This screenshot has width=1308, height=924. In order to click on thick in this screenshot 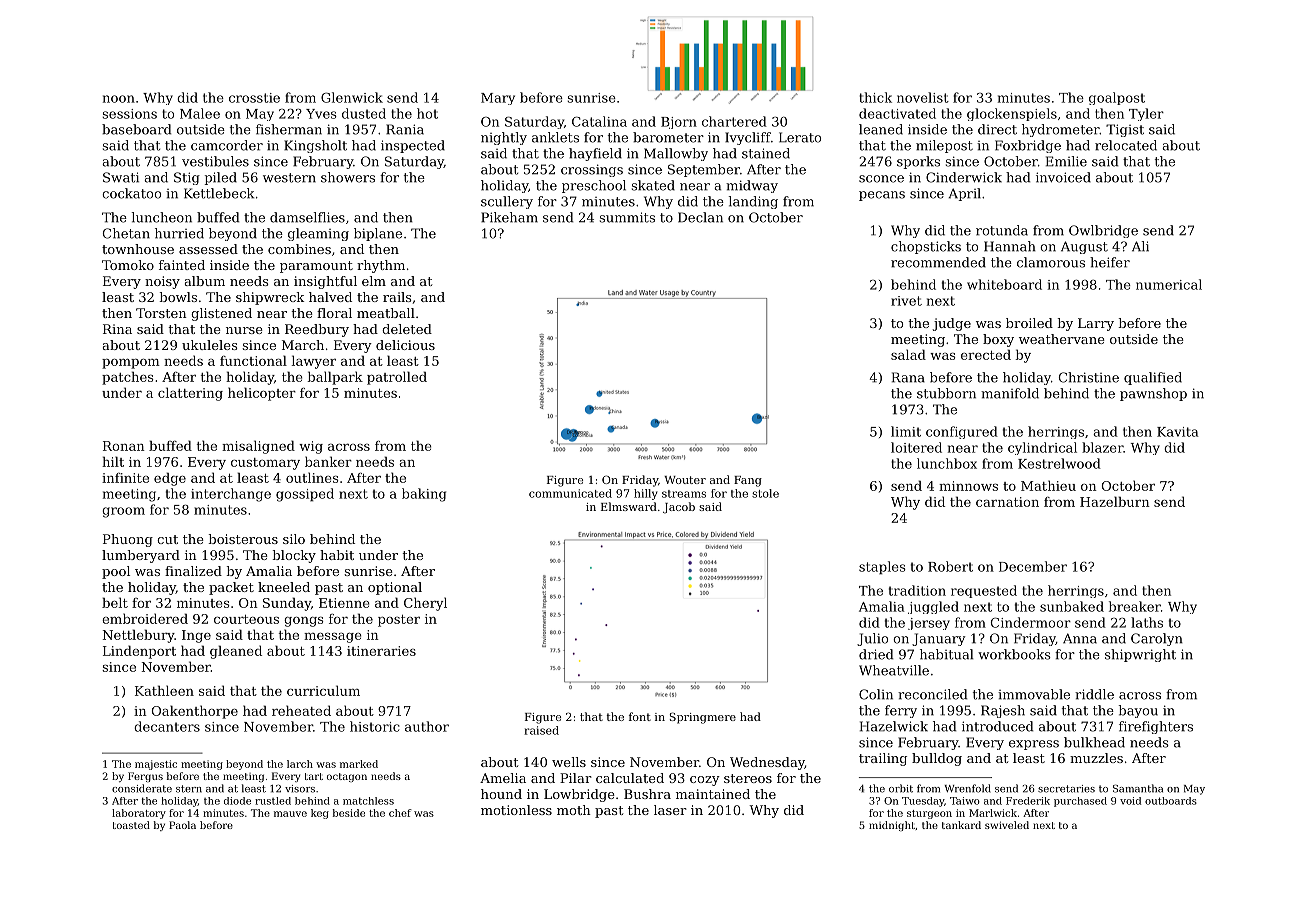, I will do `click(875, 97)`.
